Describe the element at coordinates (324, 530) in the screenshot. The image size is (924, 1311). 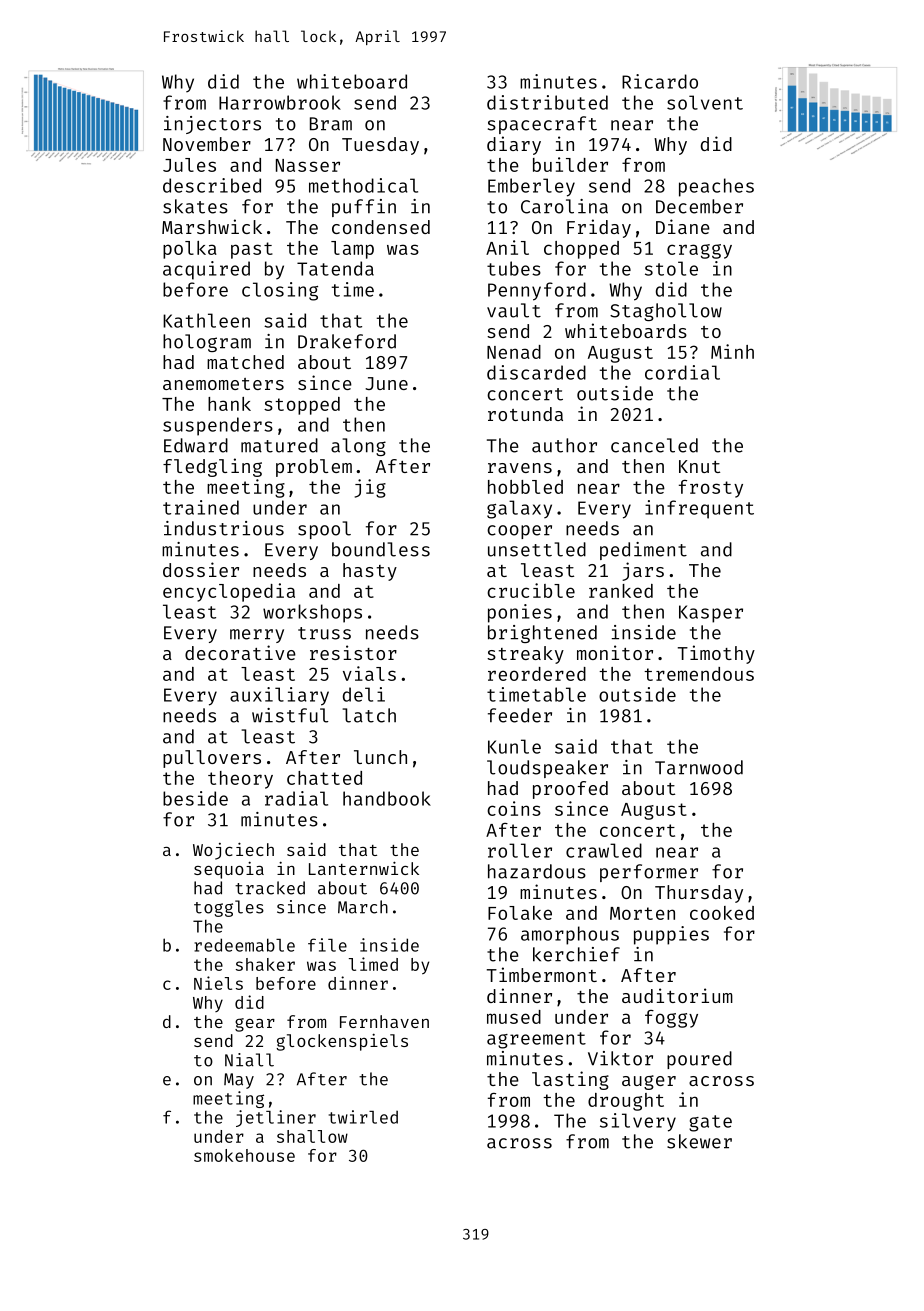
I see `spool` at that location.
